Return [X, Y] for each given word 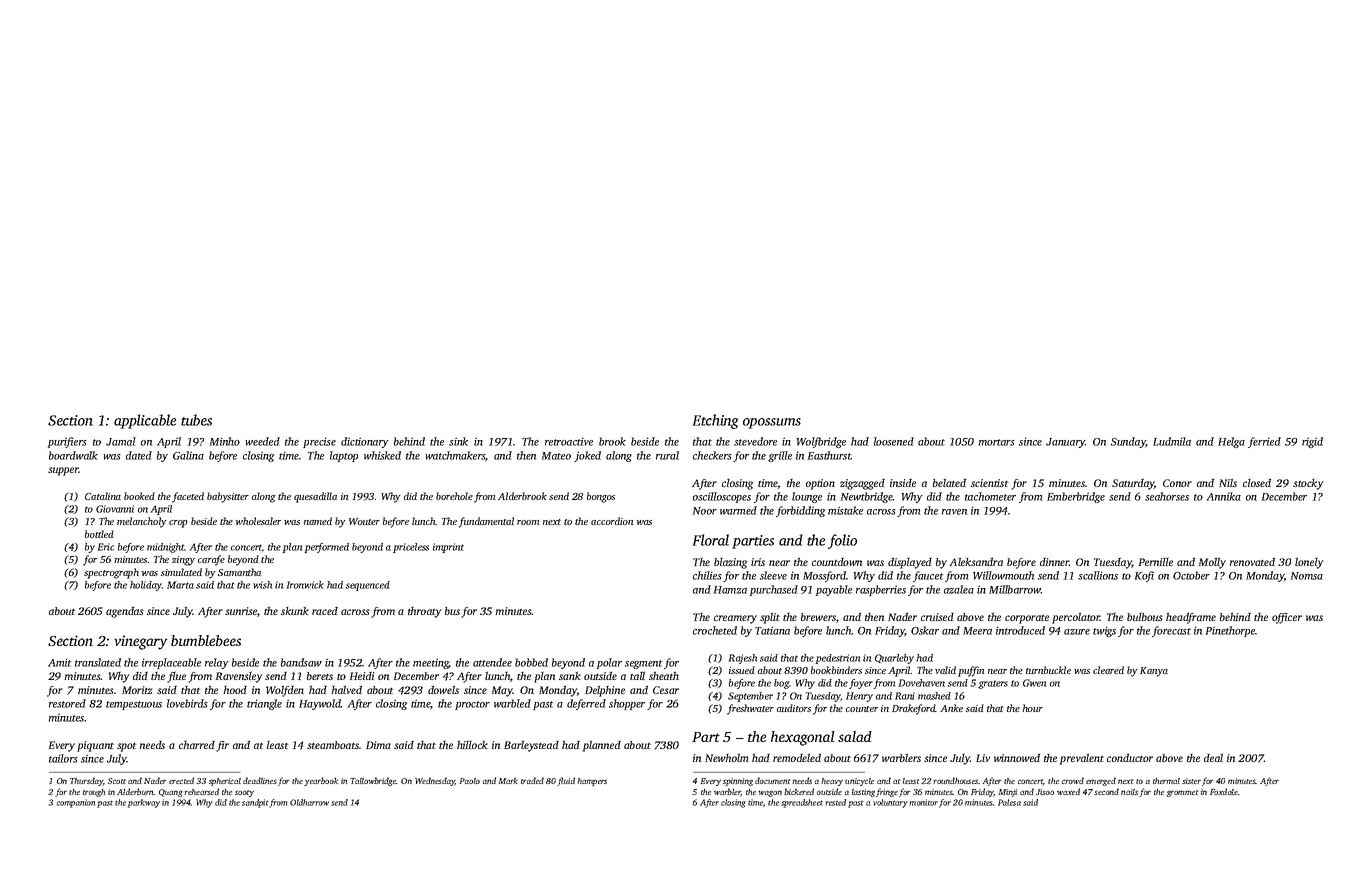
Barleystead [531, 746]
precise [319, 442]
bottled [99, 534]
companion [76, 803]
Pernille [1156, 561]
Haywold [320, 704]
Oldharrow [309, 802]
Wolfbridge [821, 442]
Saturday [1133, 484]
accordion [612, 521]
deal [1213, 757]
